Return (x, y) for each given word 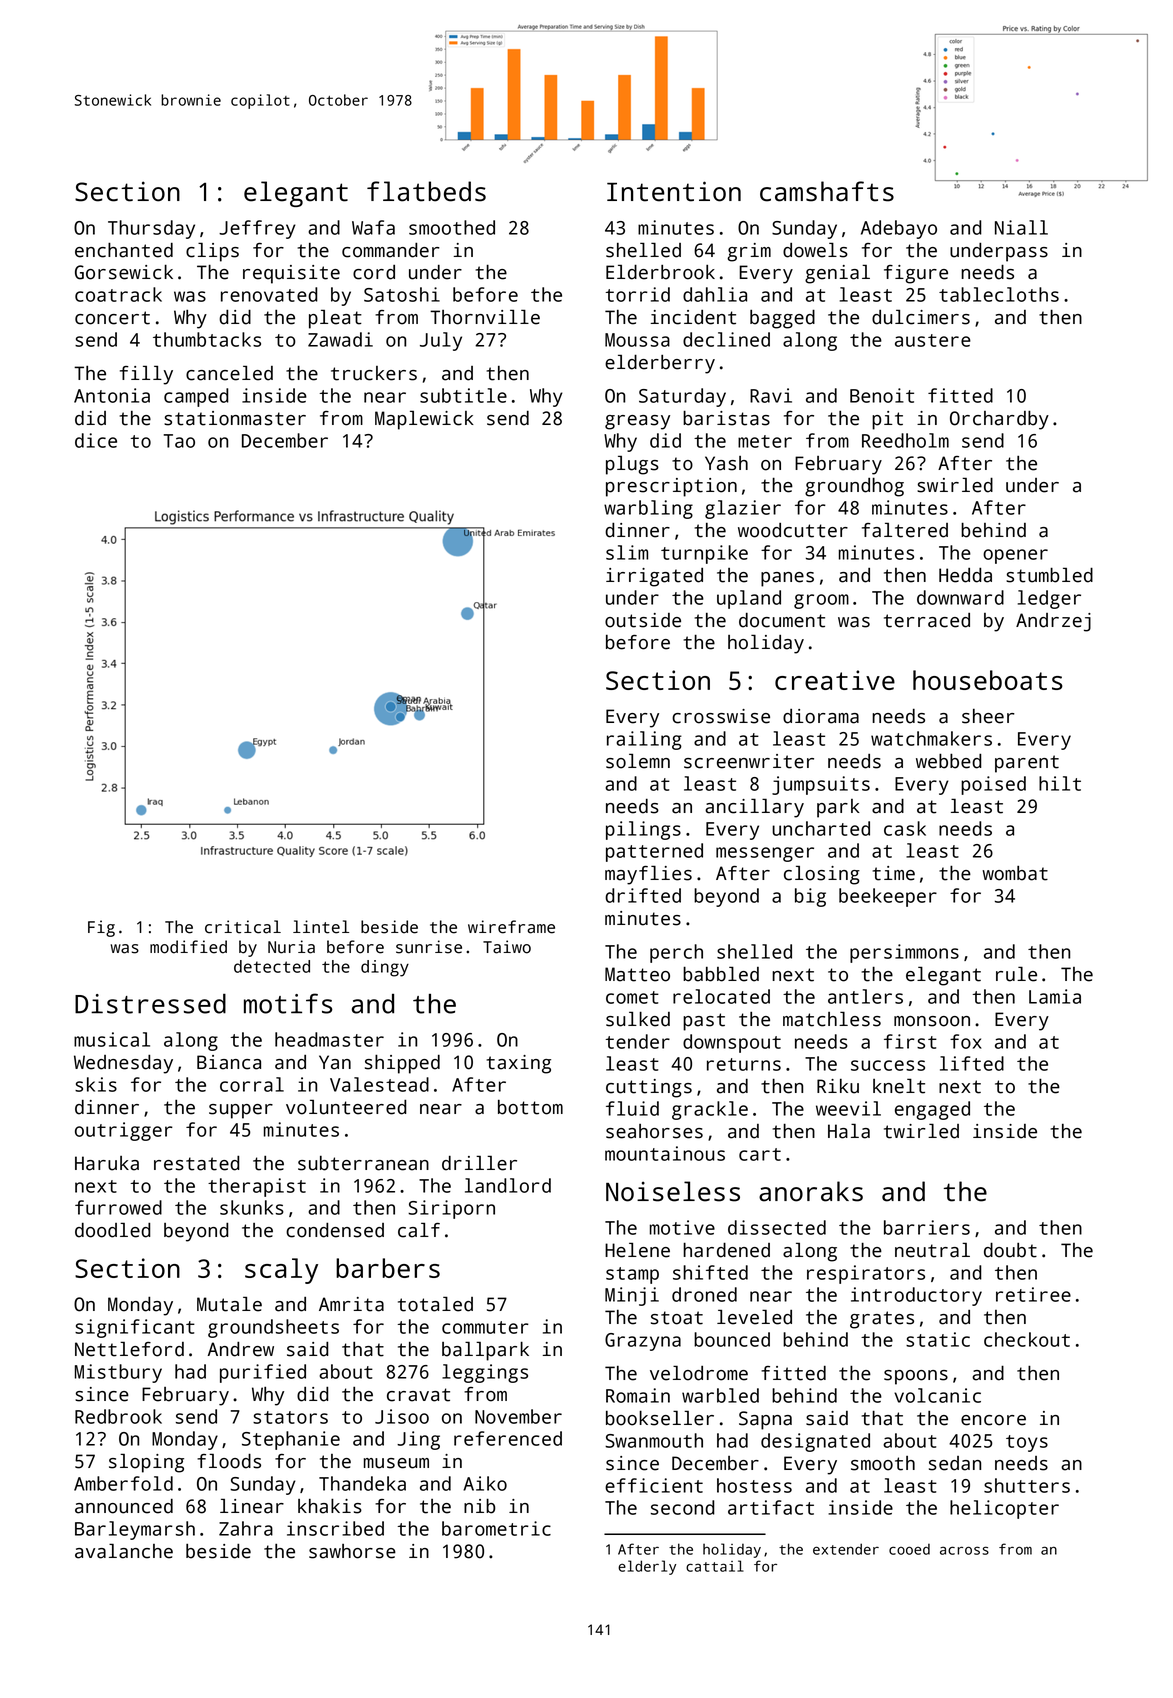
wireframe (511, 927)
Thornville (485, 317)
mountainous (665, 1153)
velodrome (699, 1373)
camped (196, 397)
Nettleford (129, 1349)
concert (112, 318)
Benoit (882, 395)
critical (243, 927)
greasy (637, 422)
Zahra (246, 1528)
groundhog (854, 487)
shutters (1027, 1485)
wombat (1015, 873)
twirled (921, 1131)
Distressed (150, 1004)
